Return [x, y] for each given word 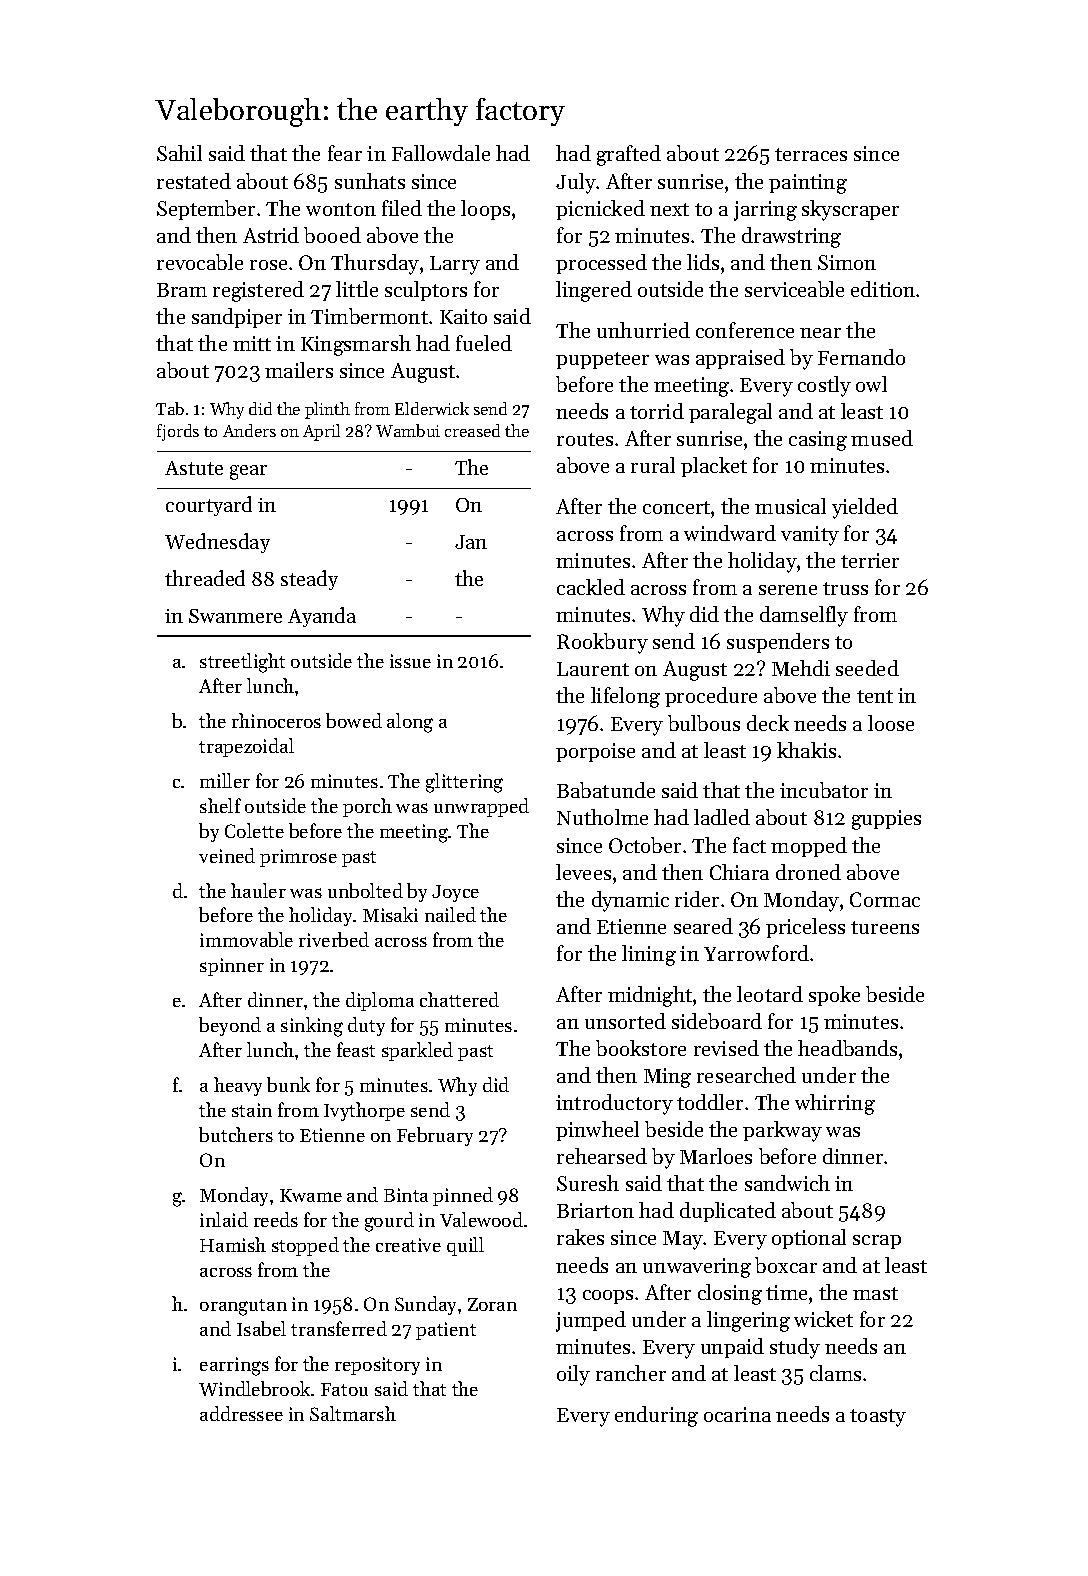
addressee [241, 1413]
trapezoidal [246, 747]
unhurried [643, 330]
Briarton [595, 1210]
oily [573, 1375]
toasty [878, 1418]
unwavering [697, 1268]
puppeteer [602, 360]
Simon [847, 262]
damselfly [804, 616]
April [321, 432]
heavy [238, 1086]
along [410, 723]
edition [883, 289]
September [206, 210]
